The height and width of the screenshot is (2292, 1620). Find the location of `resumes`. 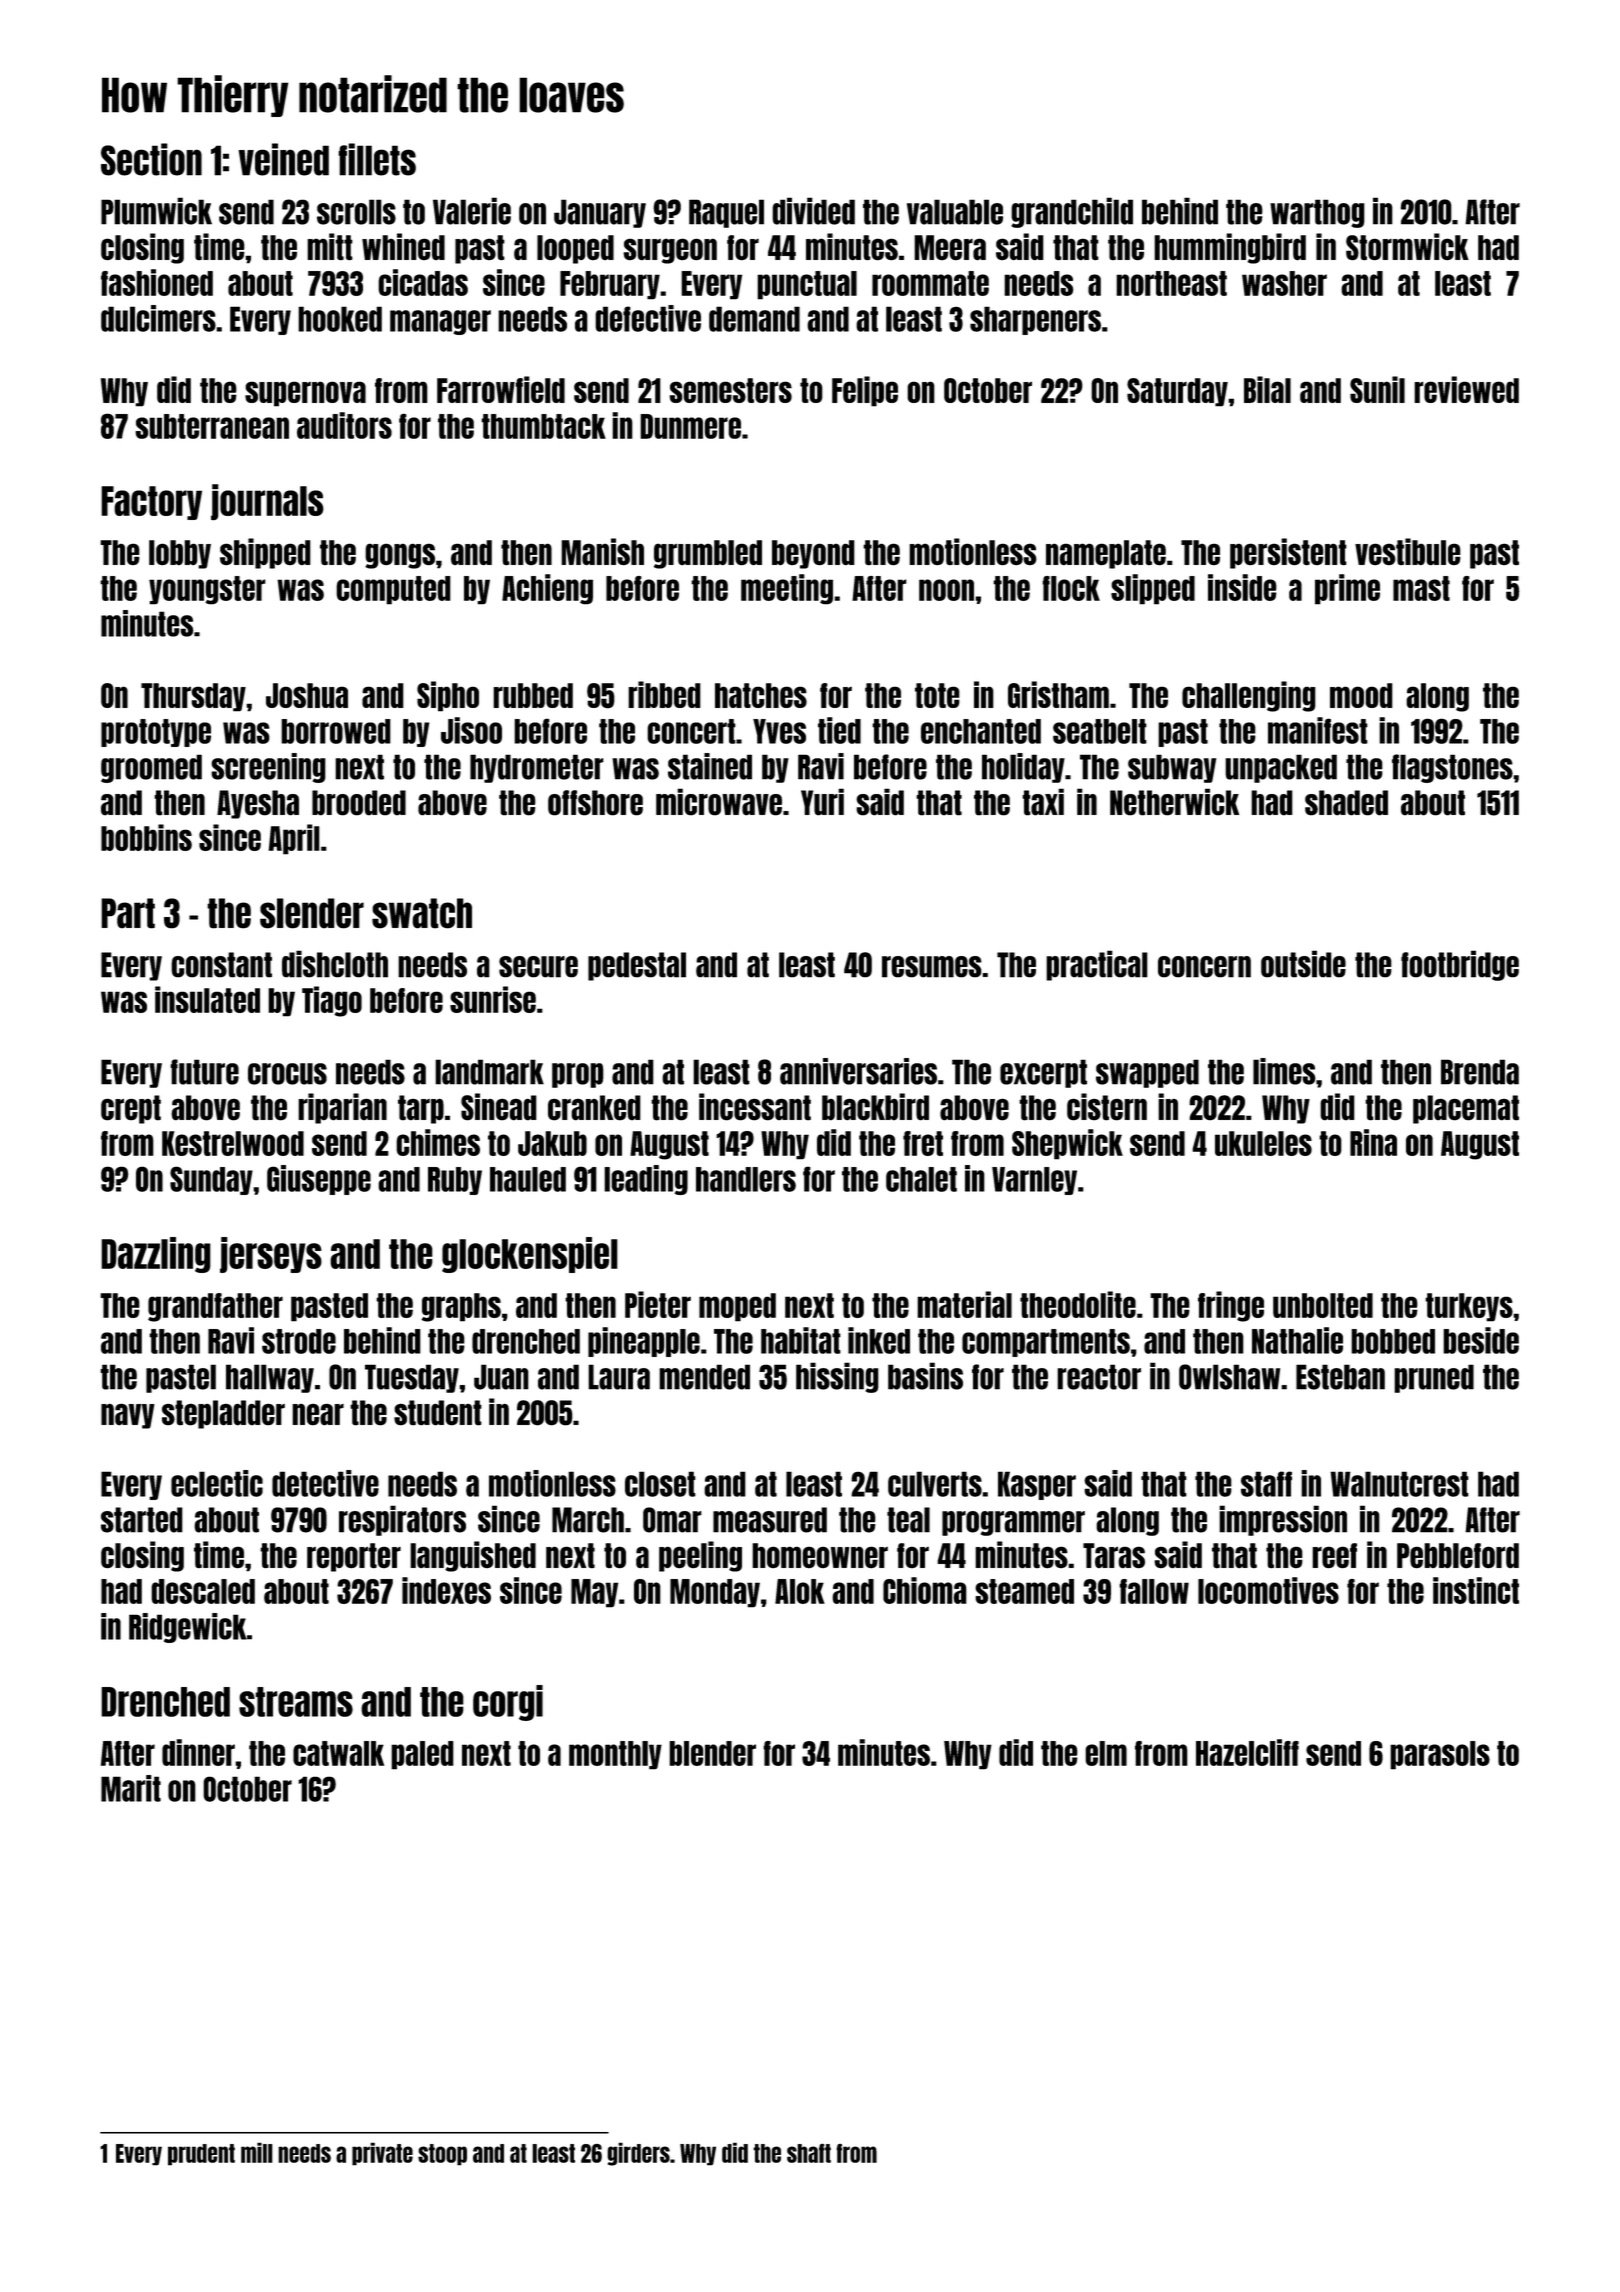

resumes is located at coordinates (932, 967).
